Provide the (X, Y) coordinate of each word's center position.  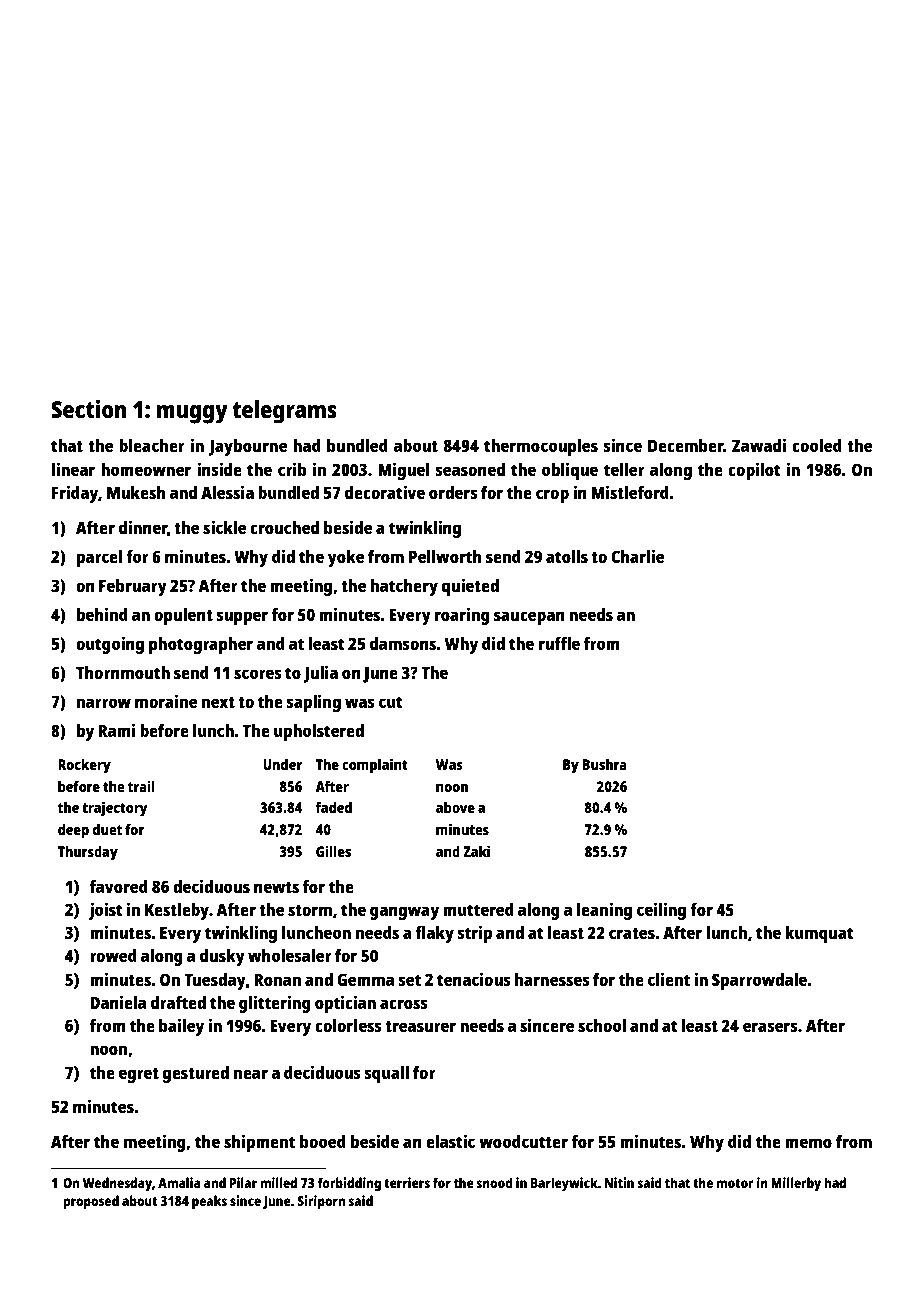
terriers (407, 1182)
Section (88, 408)
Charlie (637, 556)
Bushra (604, 764)
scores (258, 674)
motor (735, 1183)
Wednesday (117, 1184)
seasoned (470, 469)
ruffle (559, 643)
